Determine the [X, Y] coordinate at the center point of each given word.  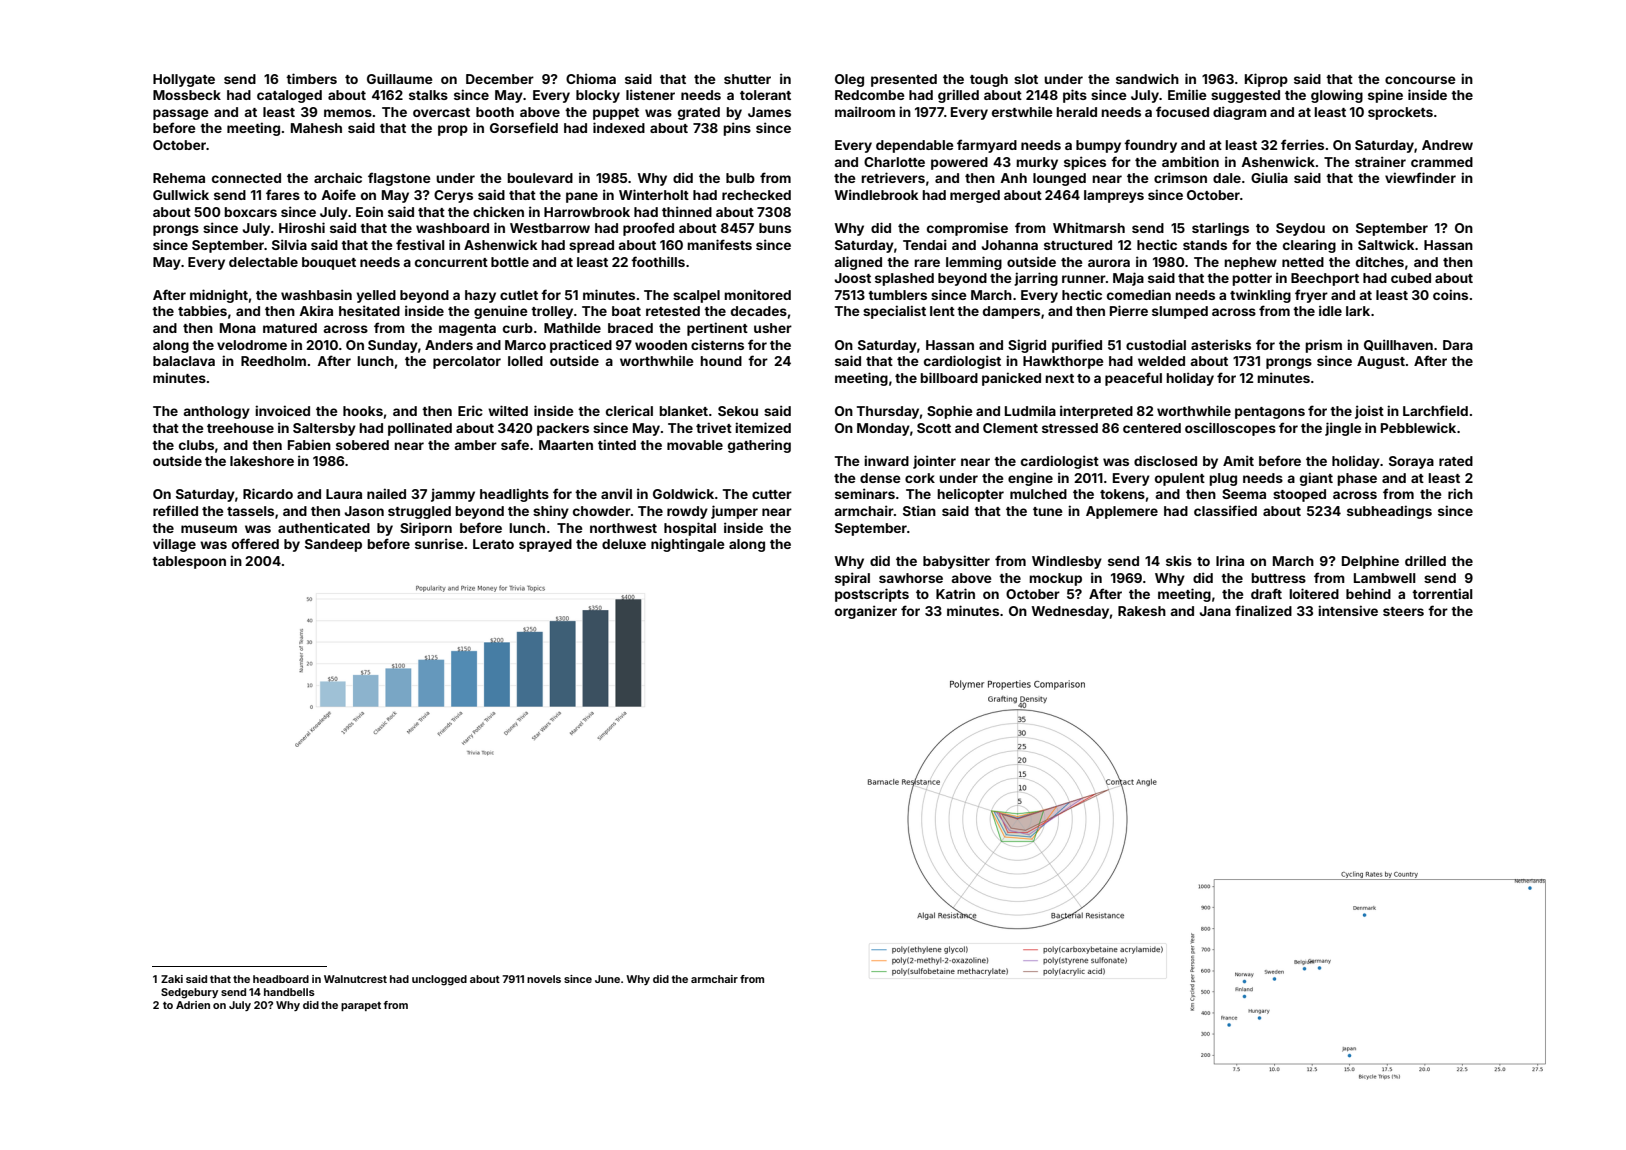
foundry [1150, 146]
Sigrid [1027, 346]
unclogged [439, 980]
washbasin [316, 294]
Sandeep [333, 545]
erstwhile [1022, 111]
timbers [311, 78]
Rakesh [1142, 611]
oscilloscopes [1230, 429]
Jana [1215, 611]
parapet [361, 1006]
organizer [866, 612]
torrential [1442, 593]
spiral [852, 579]
